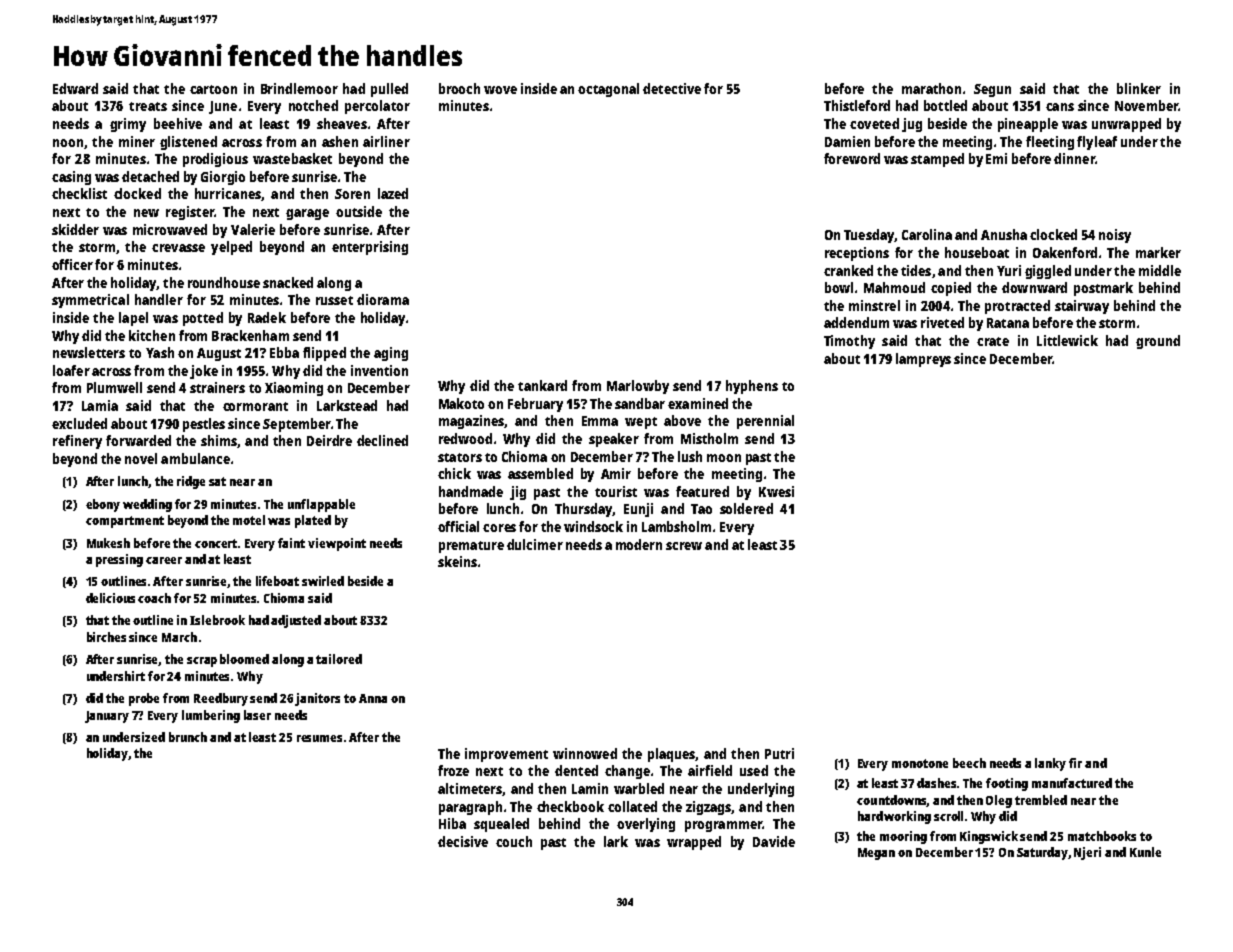 The image size is (1233, 952). What do you see at coordinates (75, 88) in the document?
I see `Edward` at bounding box center [75, 88].
